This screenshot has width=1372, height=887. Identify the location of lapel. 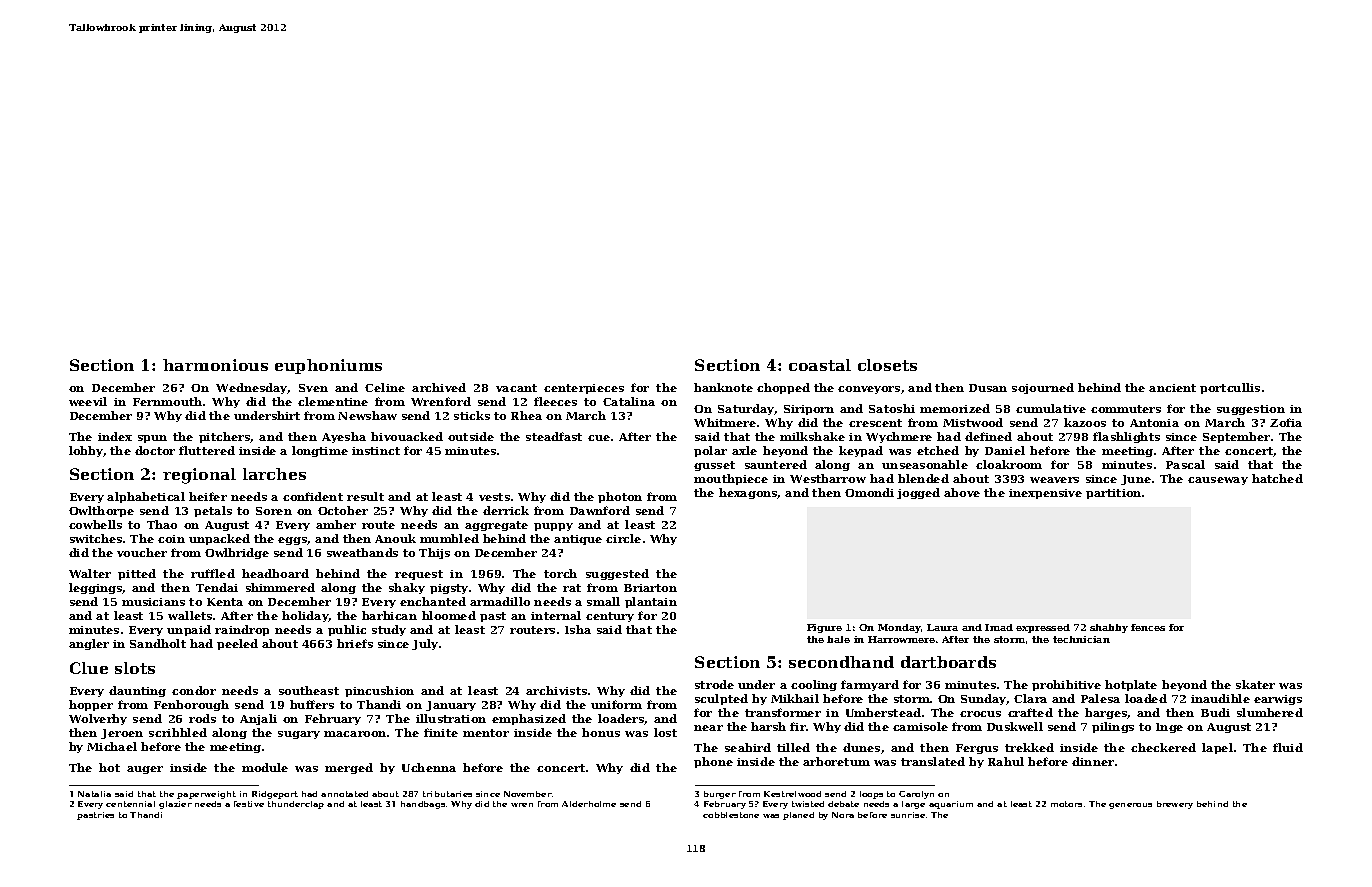
(1217, 748).
